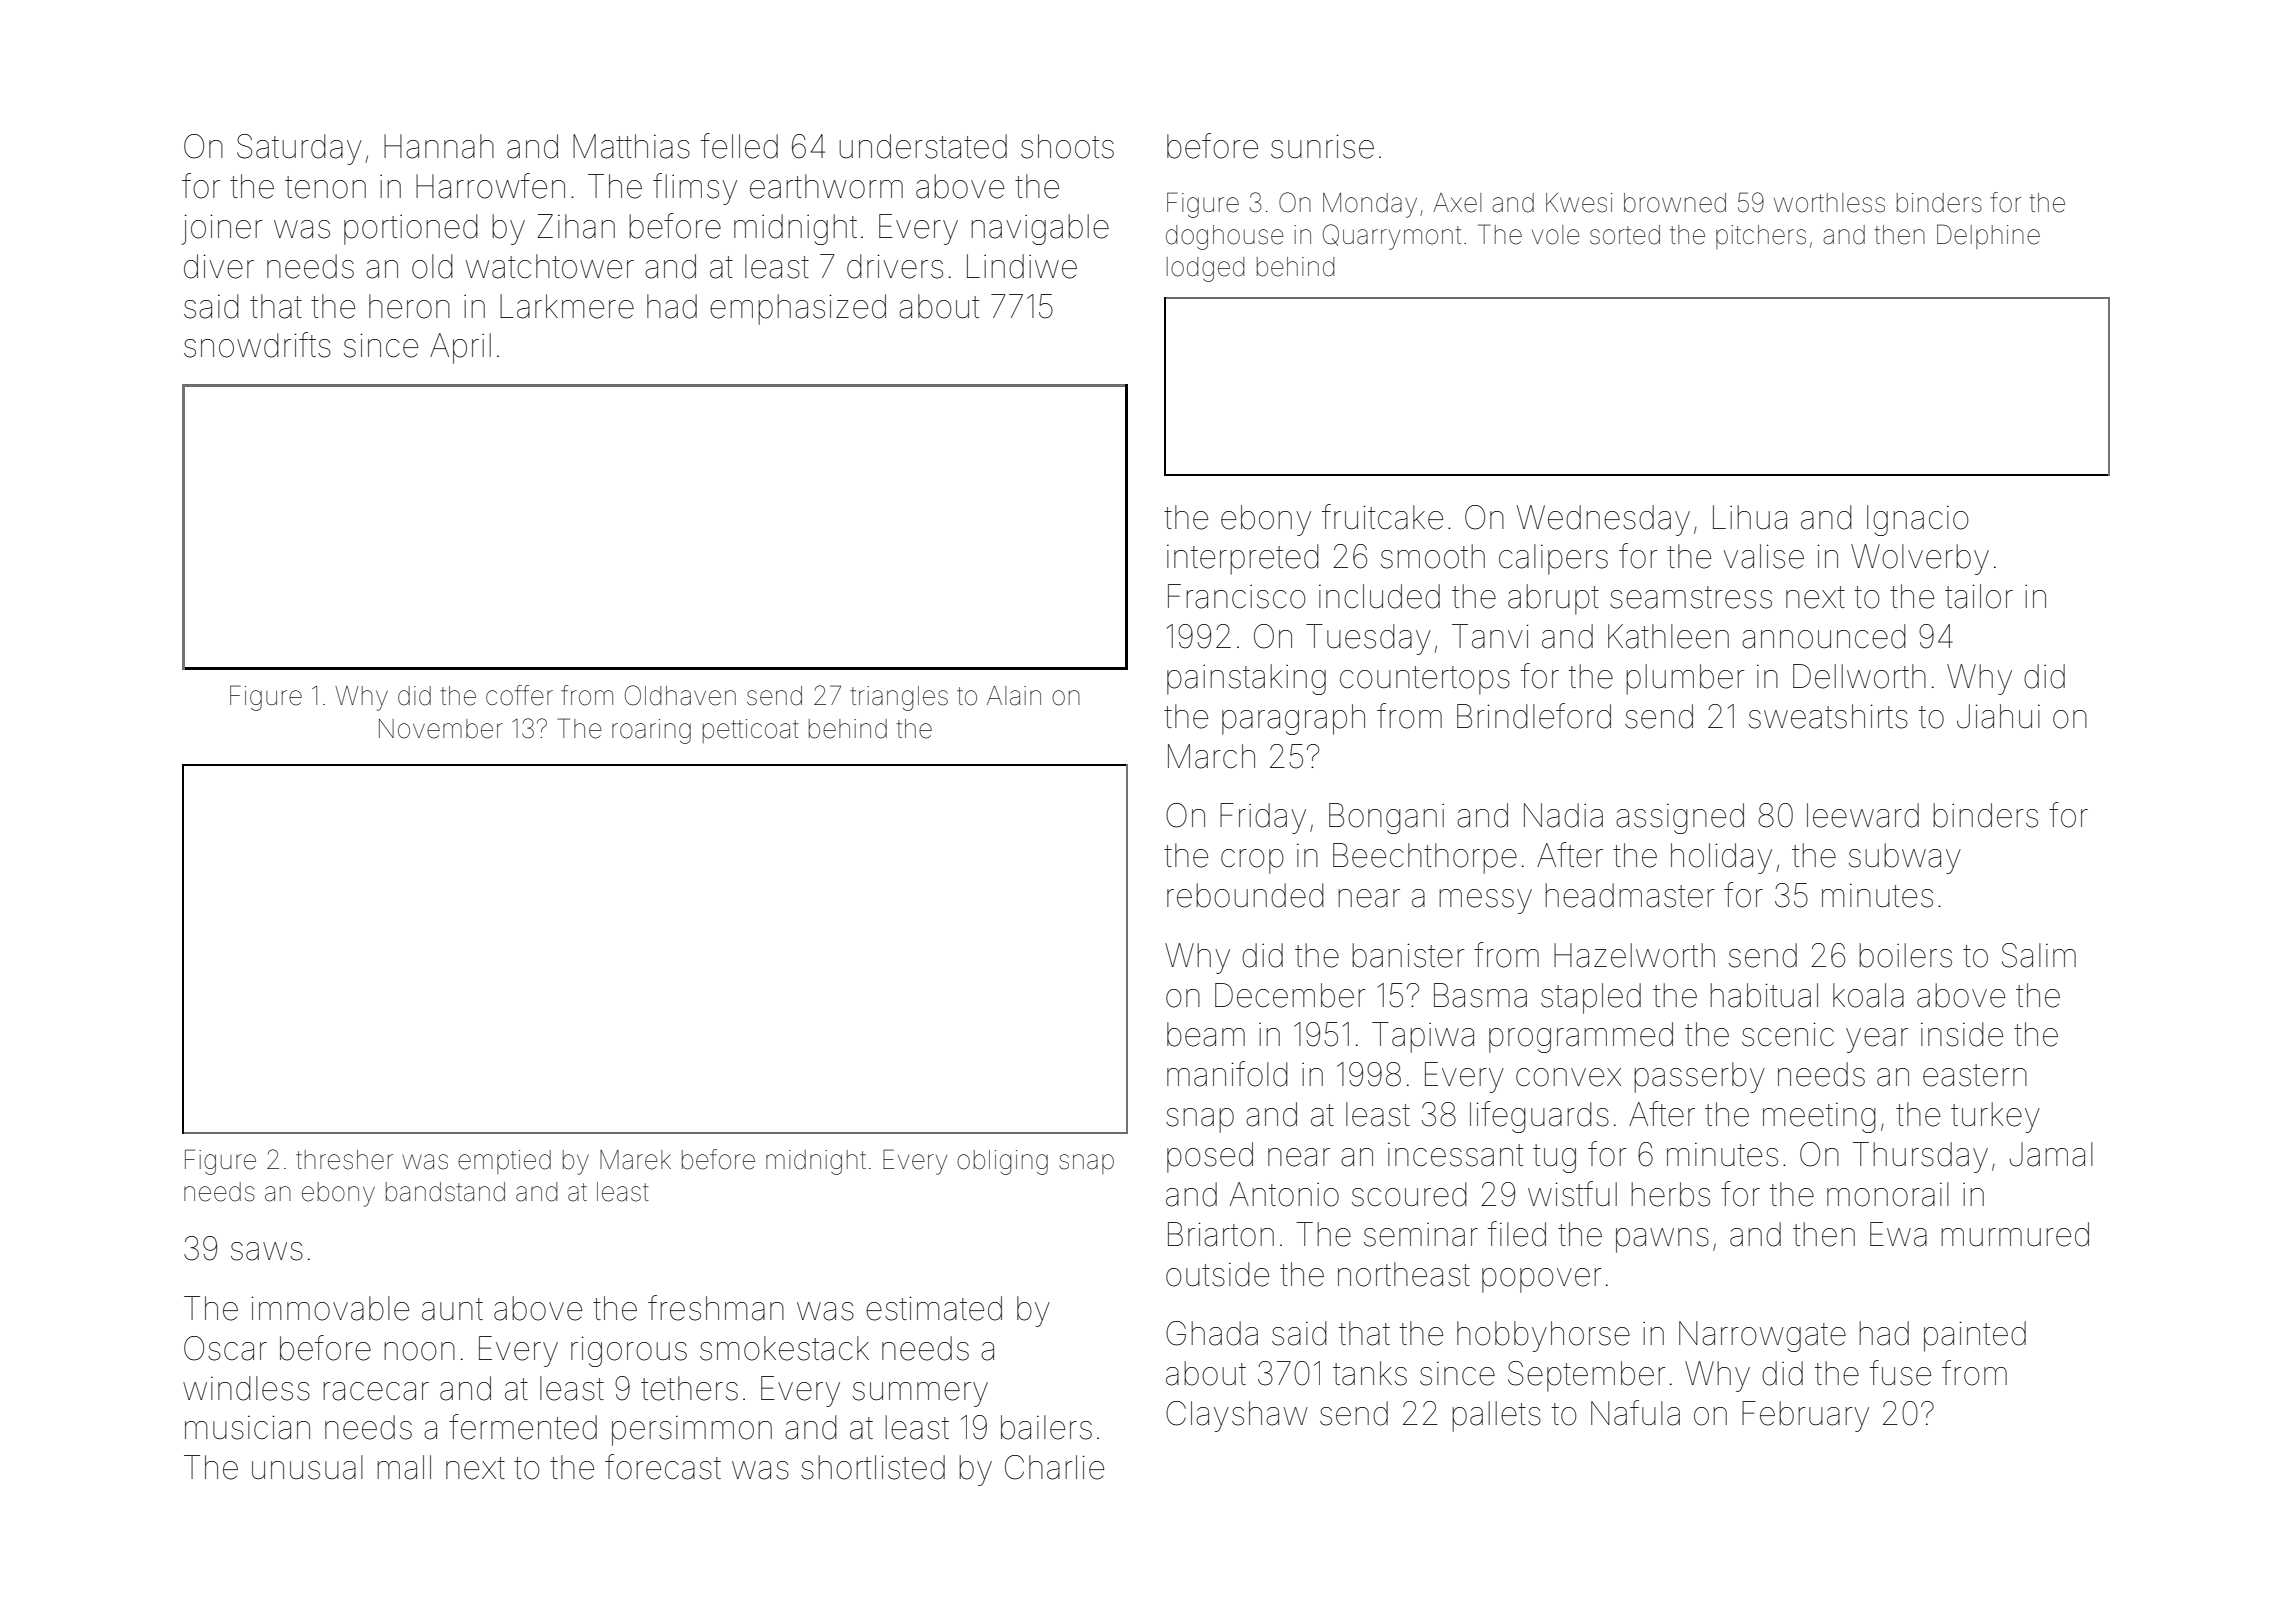 This page has height=1620, width=2292. What do you see at coordinates (798, 309) in the page?
I see `emphasized` at bounding box center [798, 309].
